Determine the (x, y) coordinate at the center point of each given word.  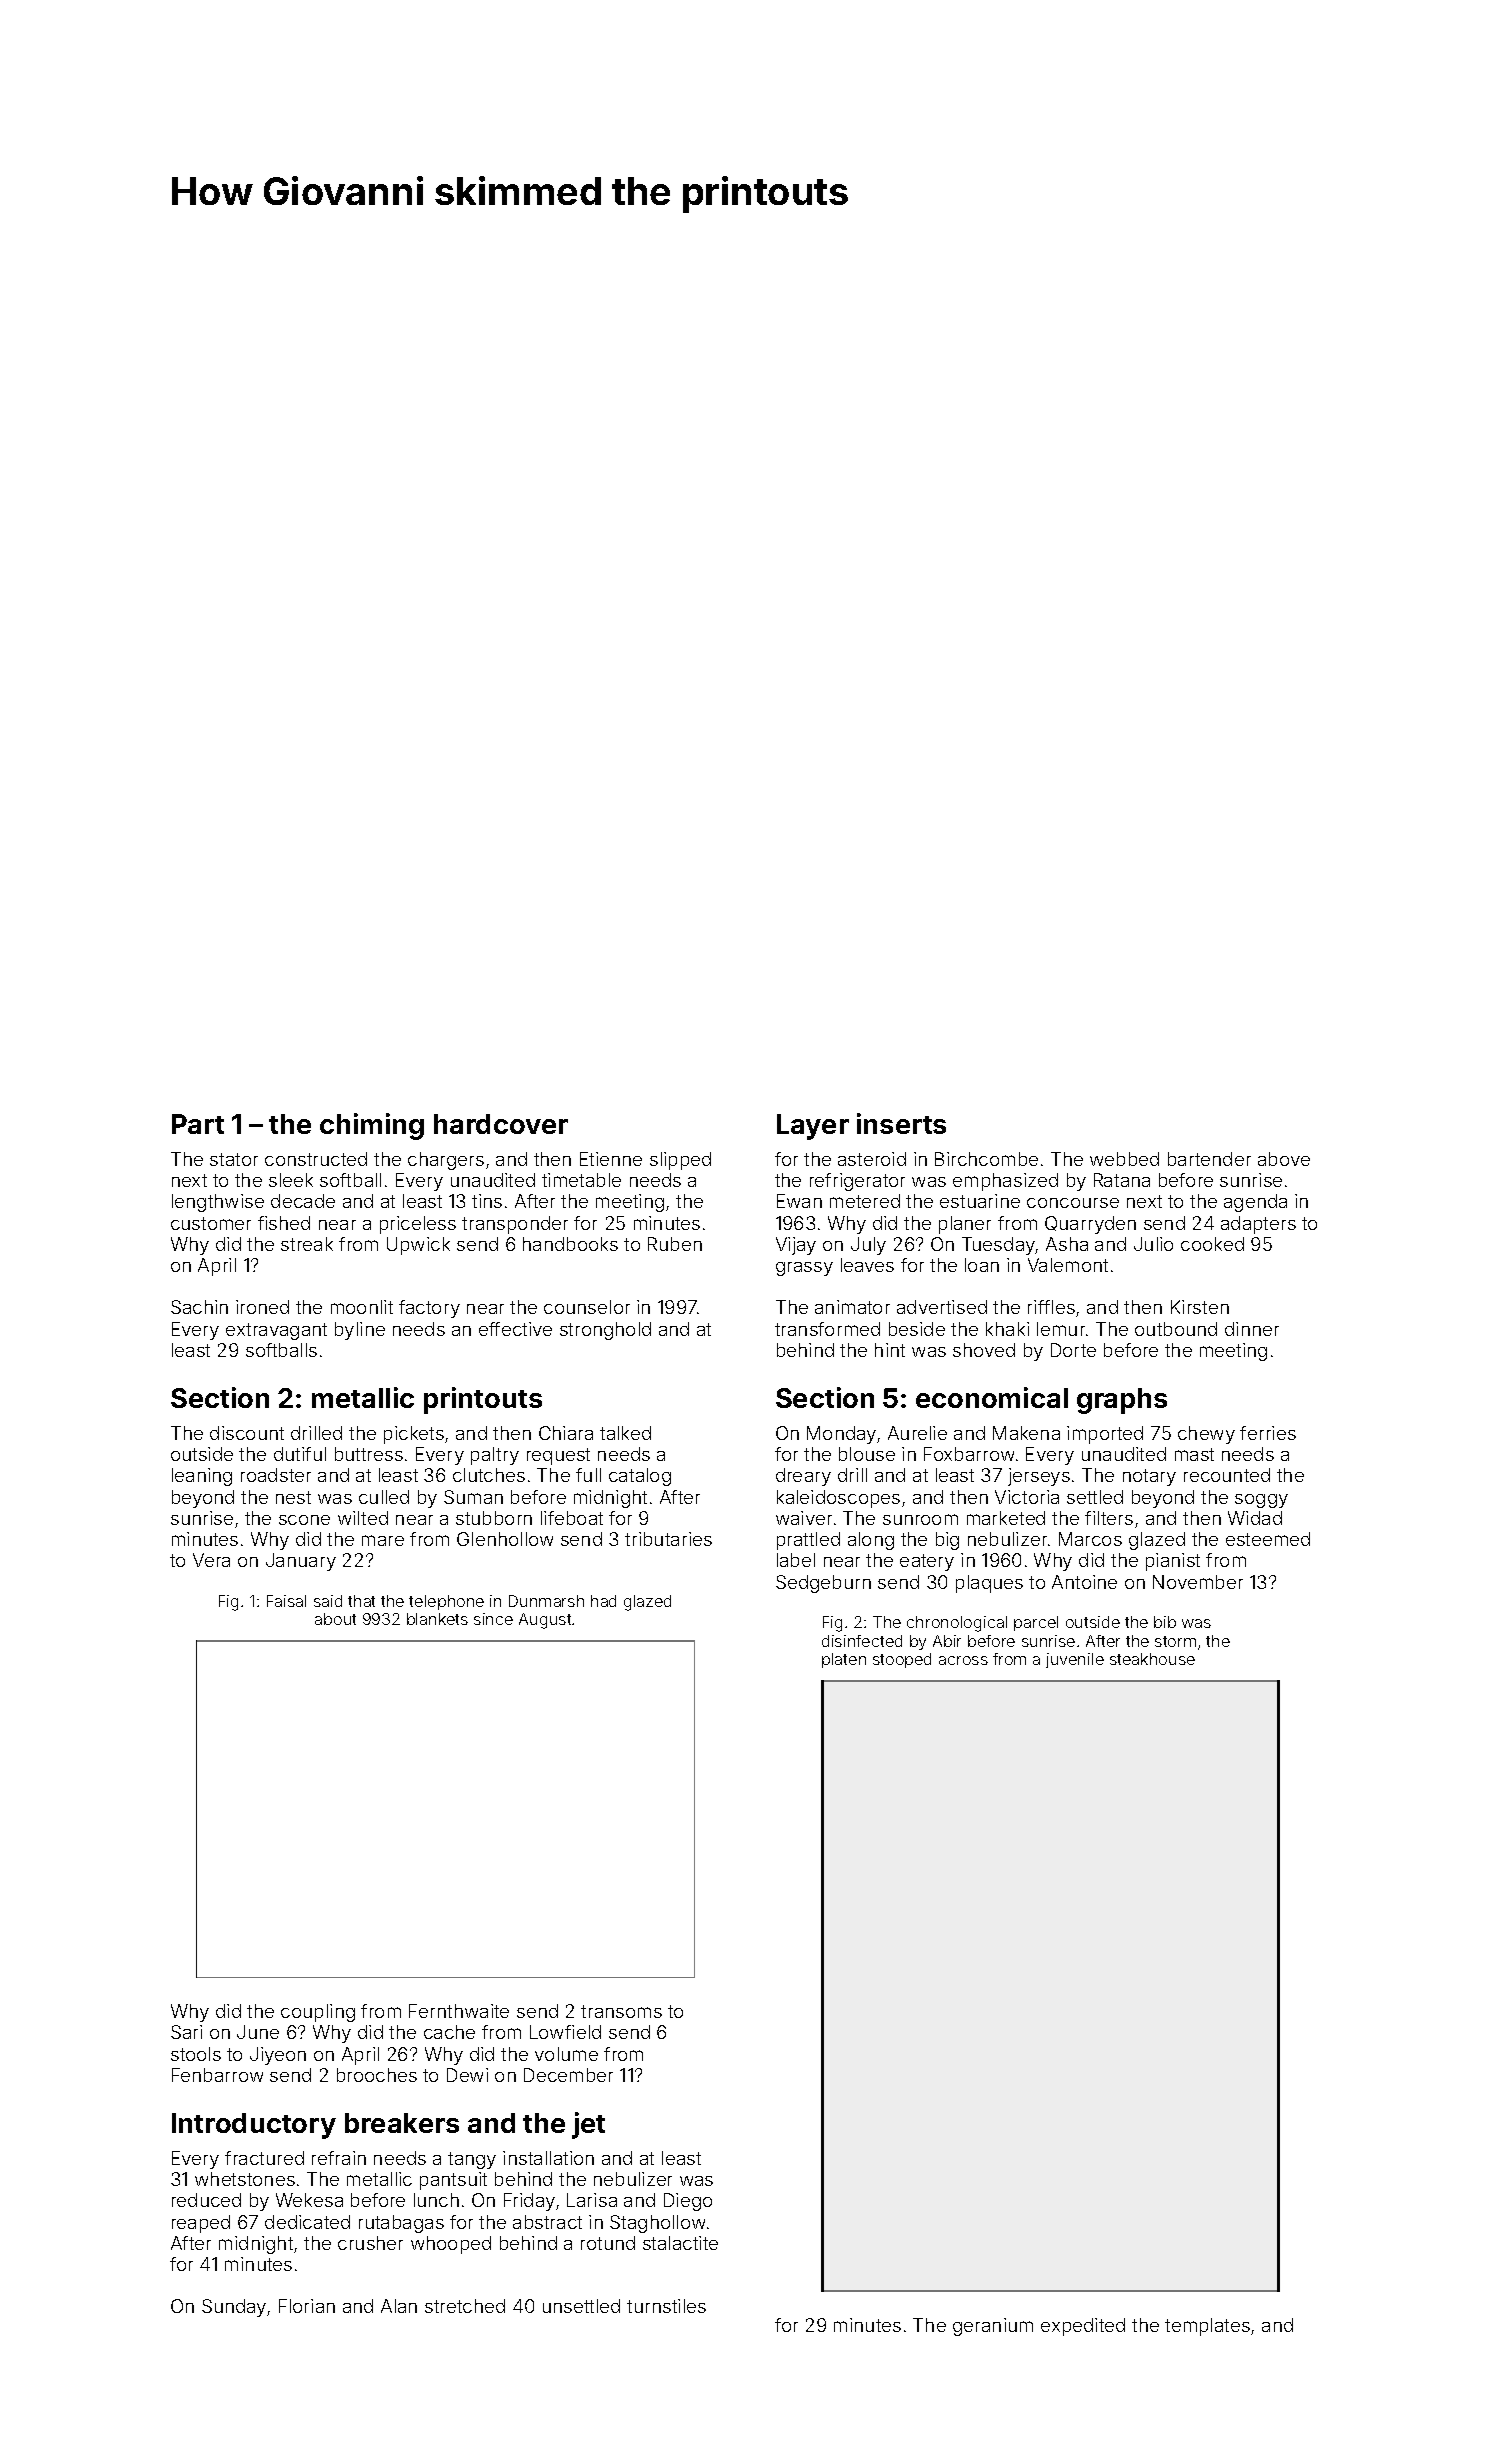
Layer (813, 1127)
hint (890, 1350)
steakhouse (1152, 1659)
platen (844, 1660)
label (796, 1560)
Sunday (234, 2308)
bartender (1209, 1159)
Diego (688, 2202)
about (335, 1619)
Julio (1153, 1244)
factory (429, 1309)
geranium (993, 2327)
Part (198, 1124)
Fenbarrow (217, 2075)
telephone (446, 1602)
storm (1175, 1641)
